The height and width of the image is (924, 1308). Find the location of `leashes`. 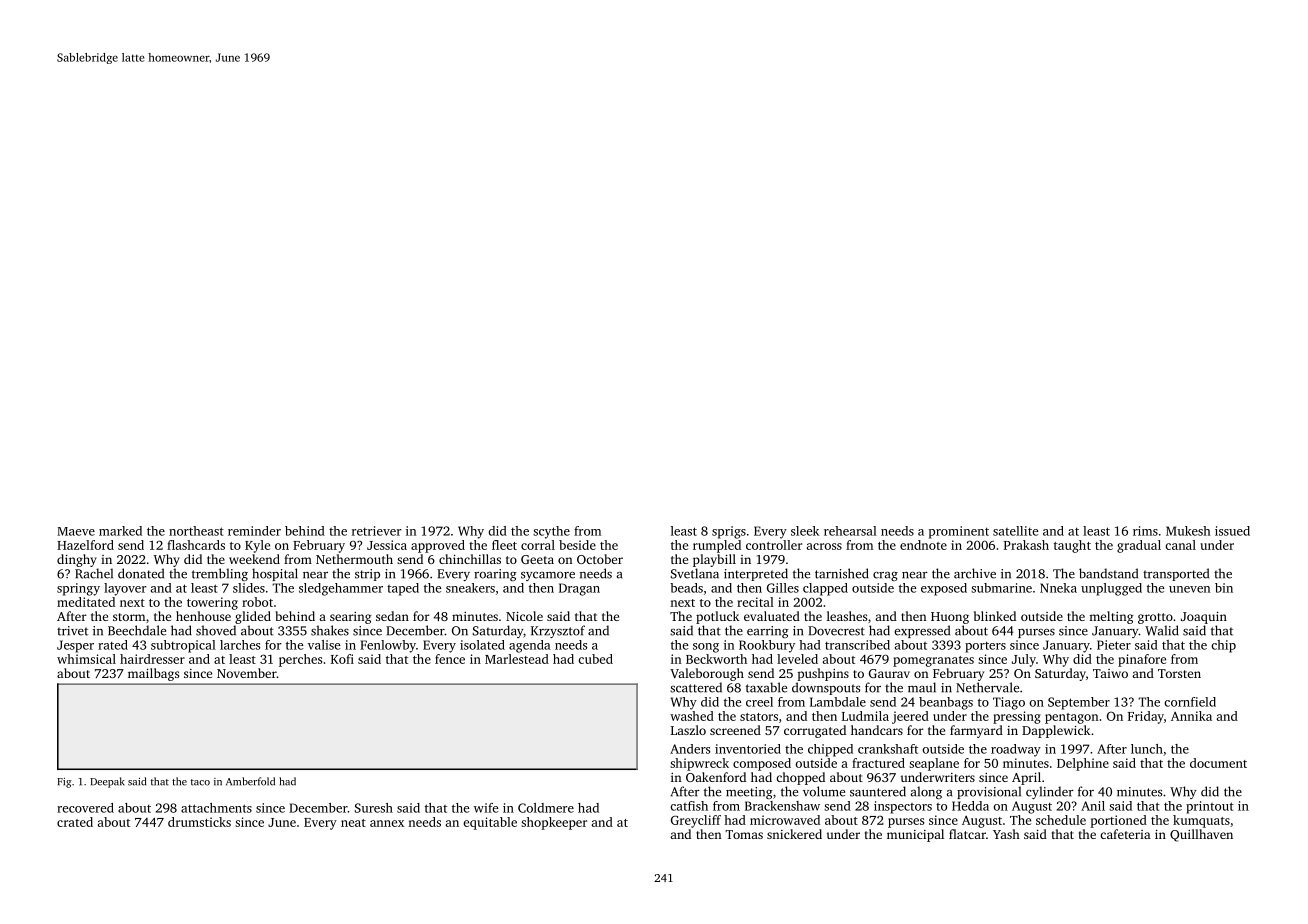

leashes is located at coordinates (847, 616).
